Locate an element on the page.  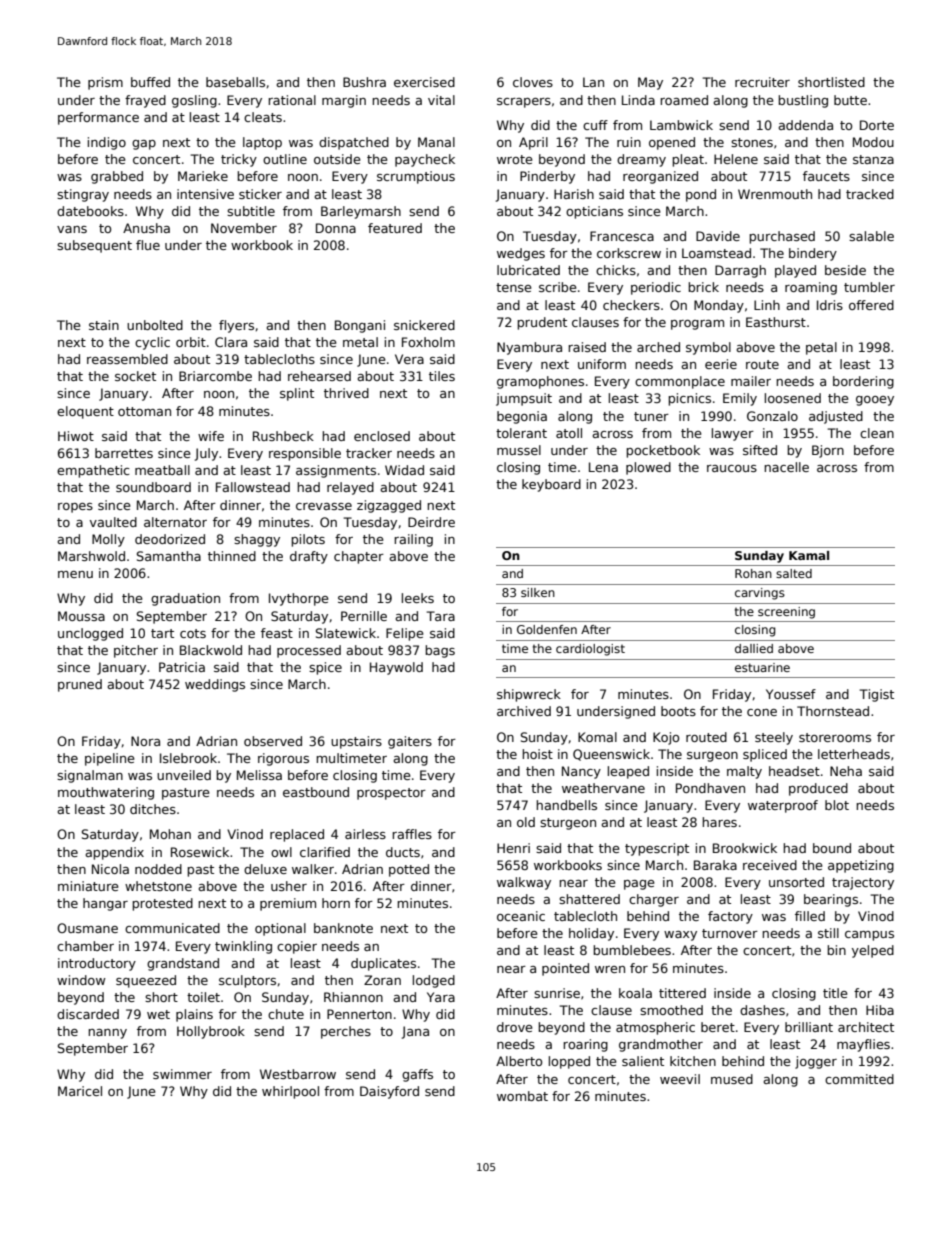
whirlpool is located at coordinates (290, 1092).
